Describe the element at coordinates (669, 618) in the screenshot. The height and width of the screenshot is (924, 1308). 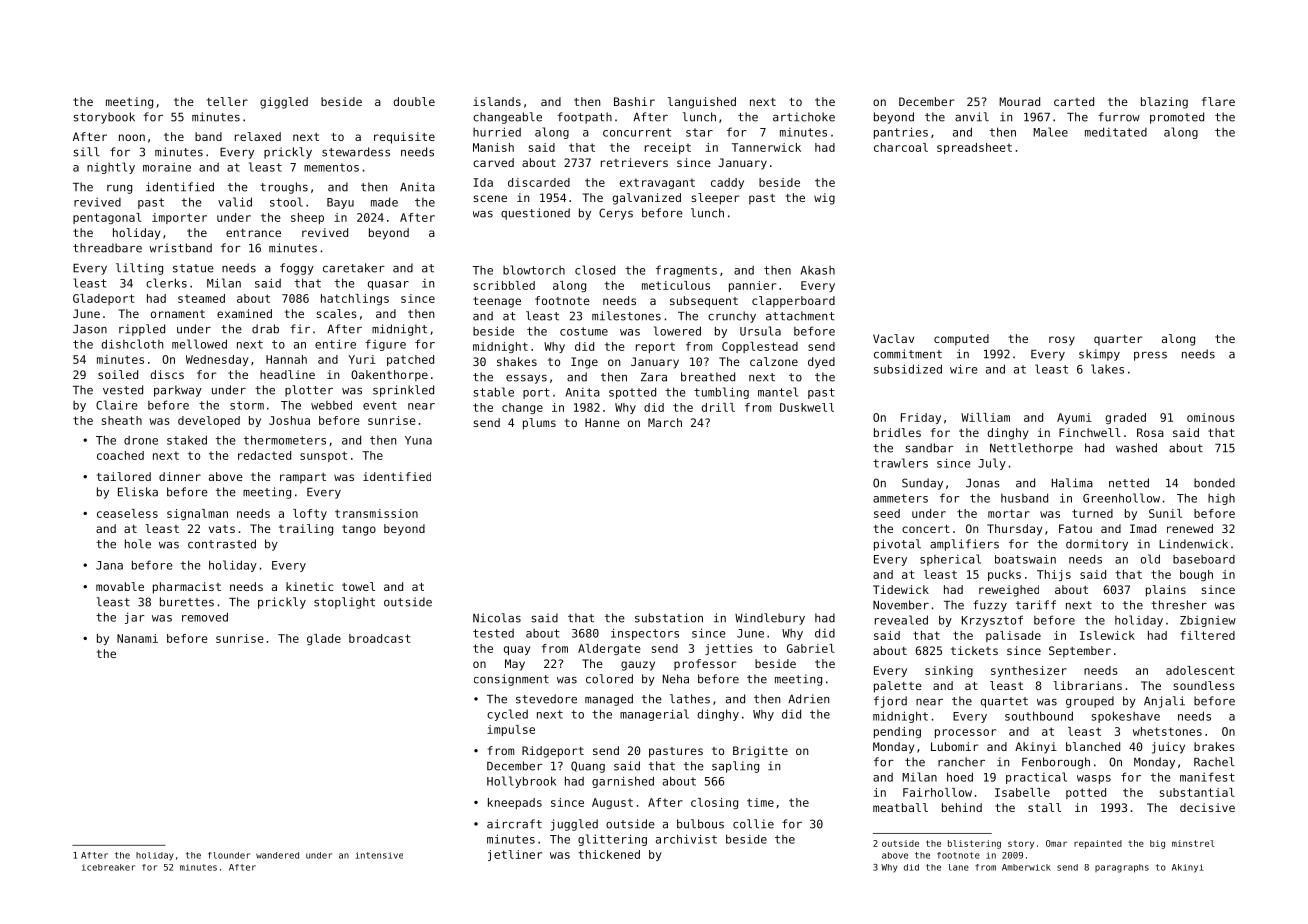
I see `substation` at that location.
